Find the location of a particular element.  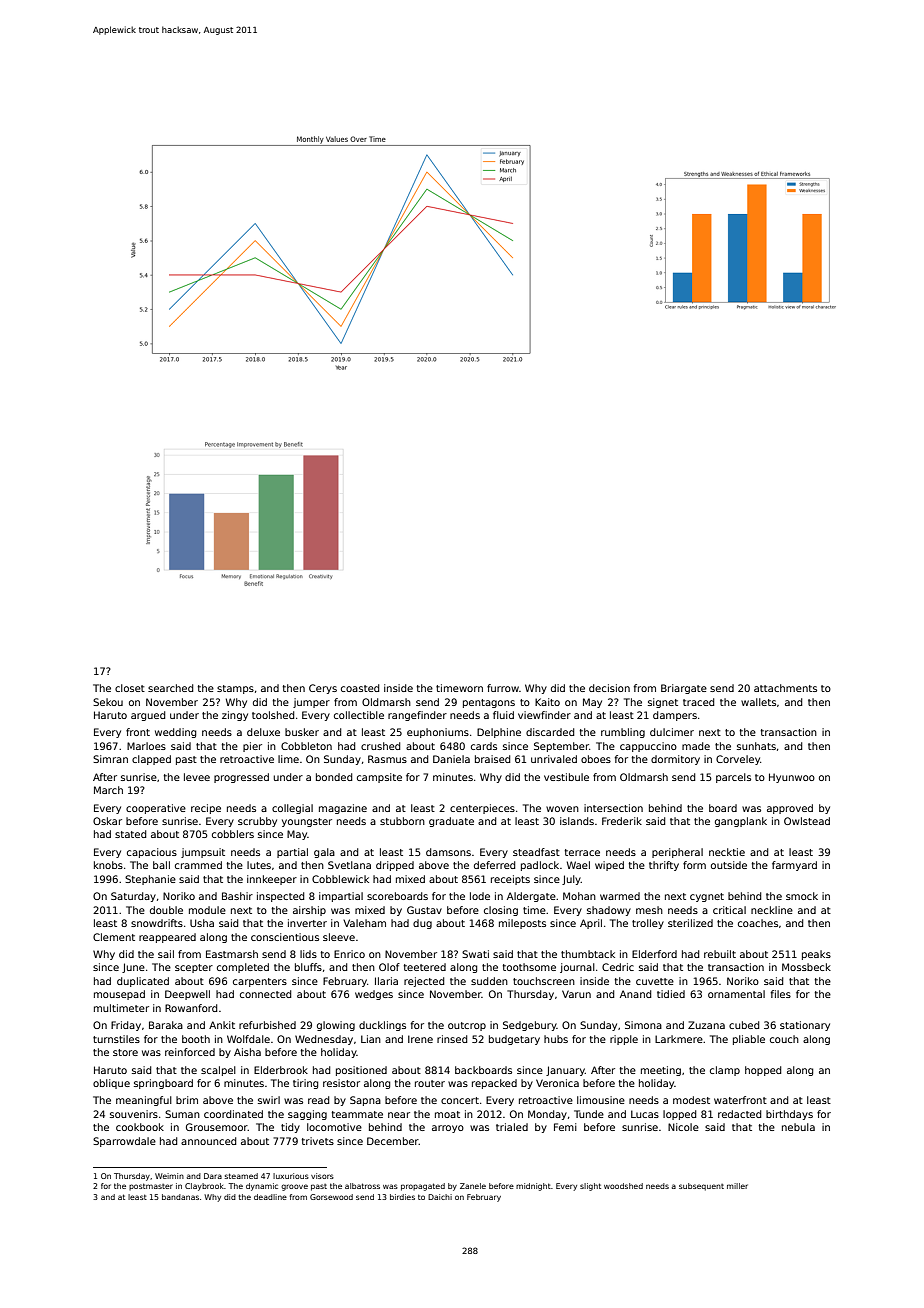

Briargate is located at coordinates (684, 689).
